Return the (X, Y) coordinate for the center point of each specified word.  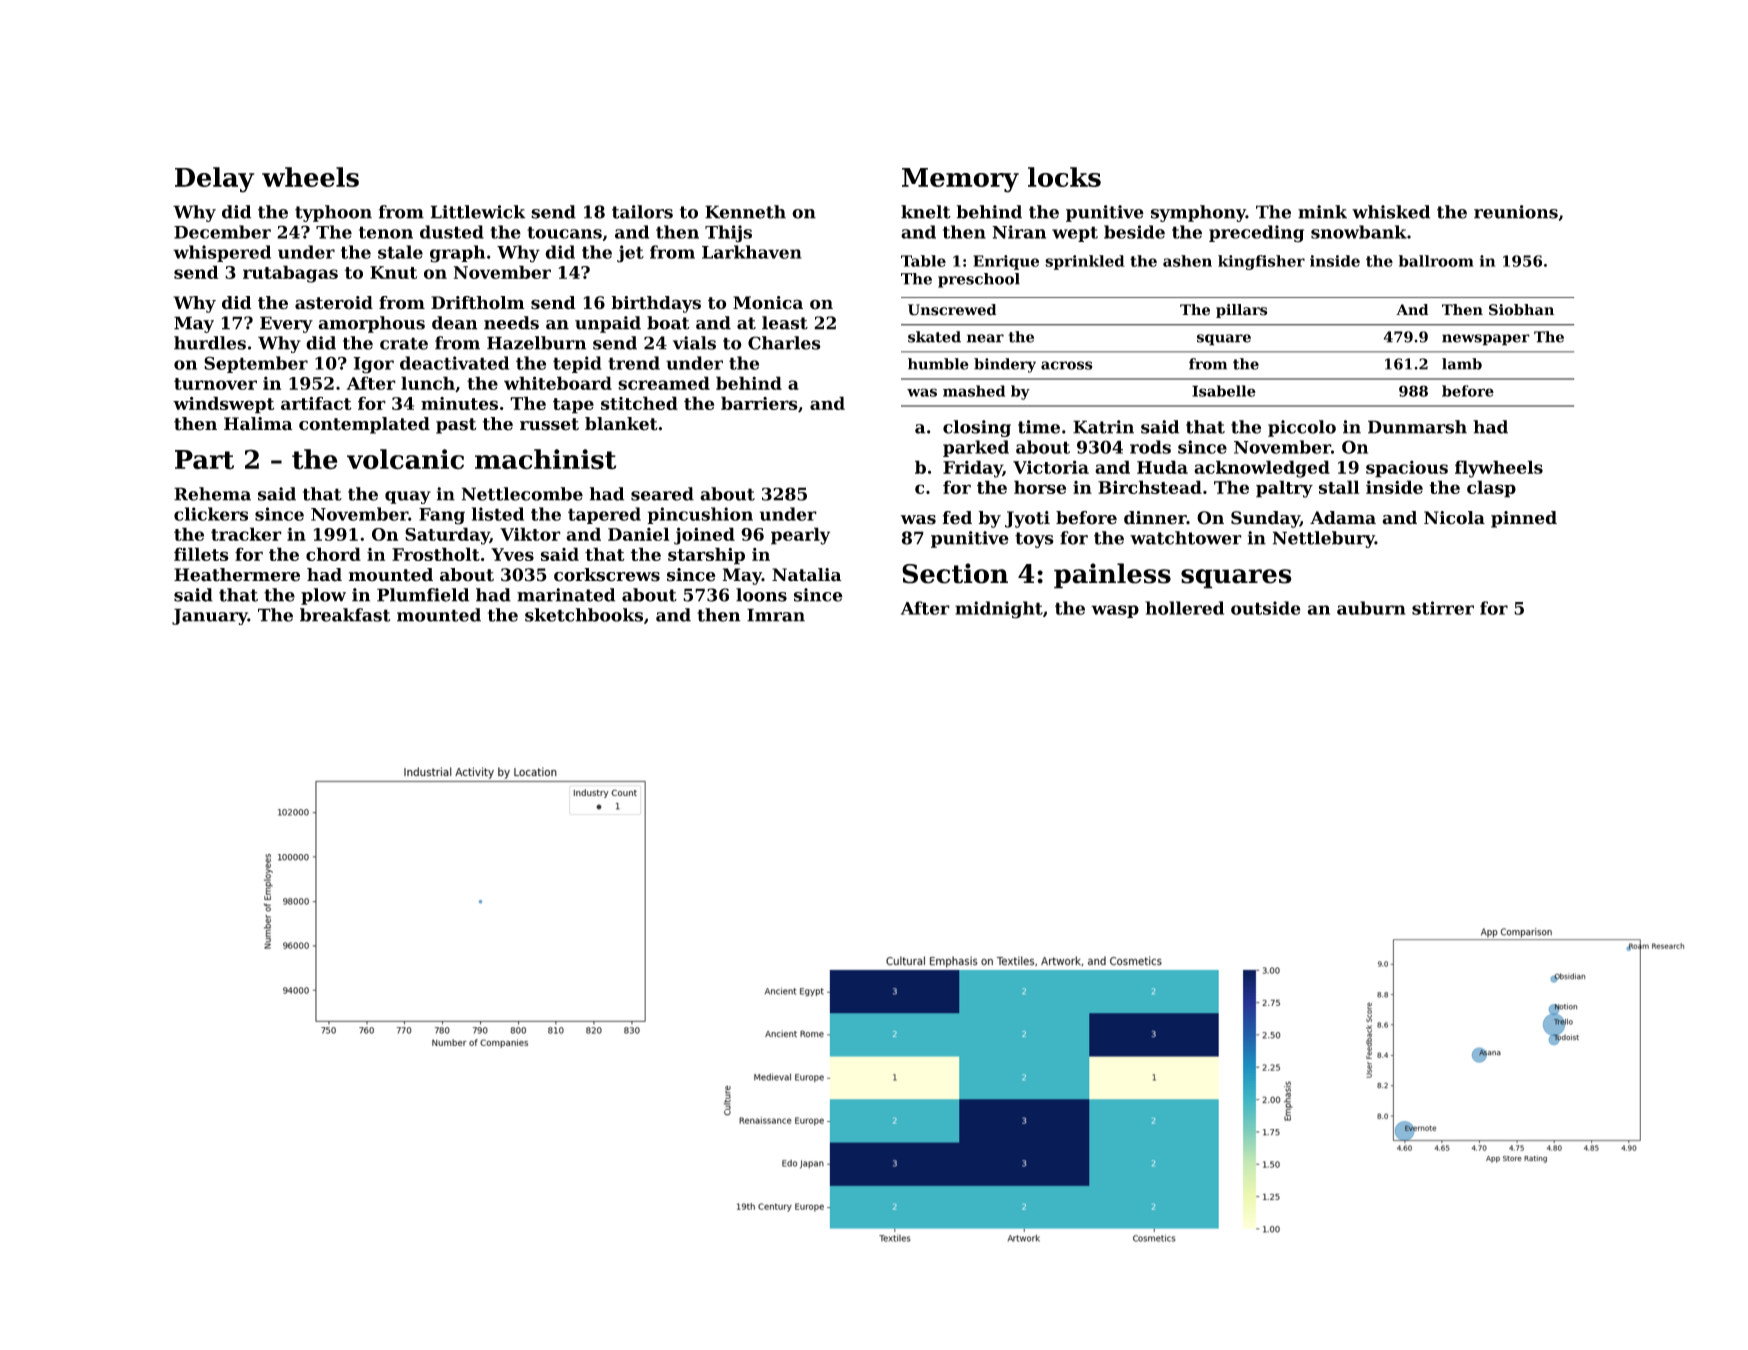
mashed (974, 391)
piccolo (1302, 428)
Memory (960, 180)
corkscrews (607, 575)
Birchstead (1150, 487)
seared (662, 494)
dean (455, 323)
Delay (214, 180)
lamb (1462, 364)
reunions (1516, 212)
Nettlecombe (522, 494)
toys (1034, 540)
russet (549, 424)
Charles (784, 343)
